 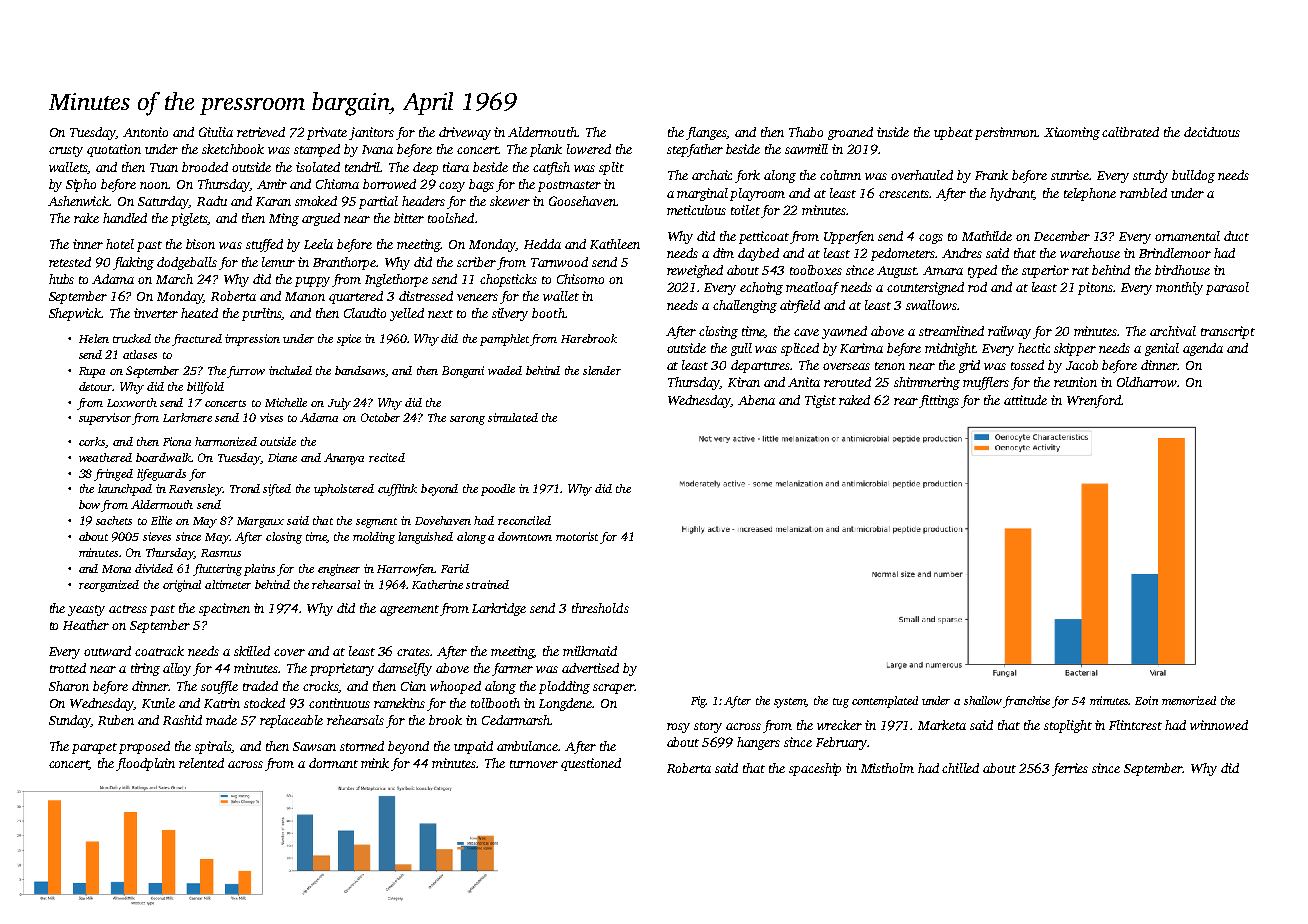 What do you see at coordinates (611, 168) in the page?
I see `split` at bounding box center [611, 168].
